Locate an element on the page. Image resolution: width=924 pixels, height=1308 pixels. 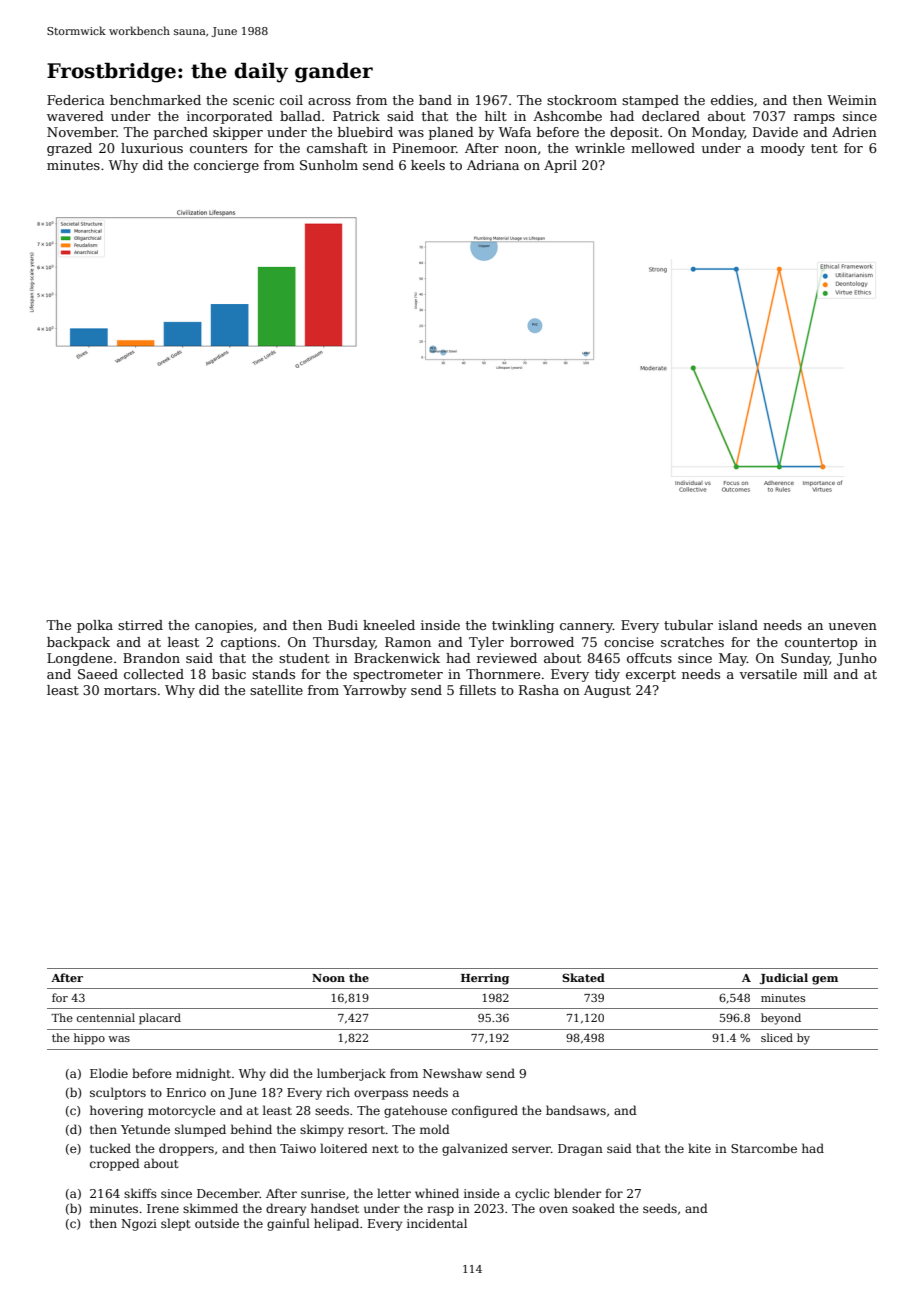
kneeled is located at coordinates (389, 625).
